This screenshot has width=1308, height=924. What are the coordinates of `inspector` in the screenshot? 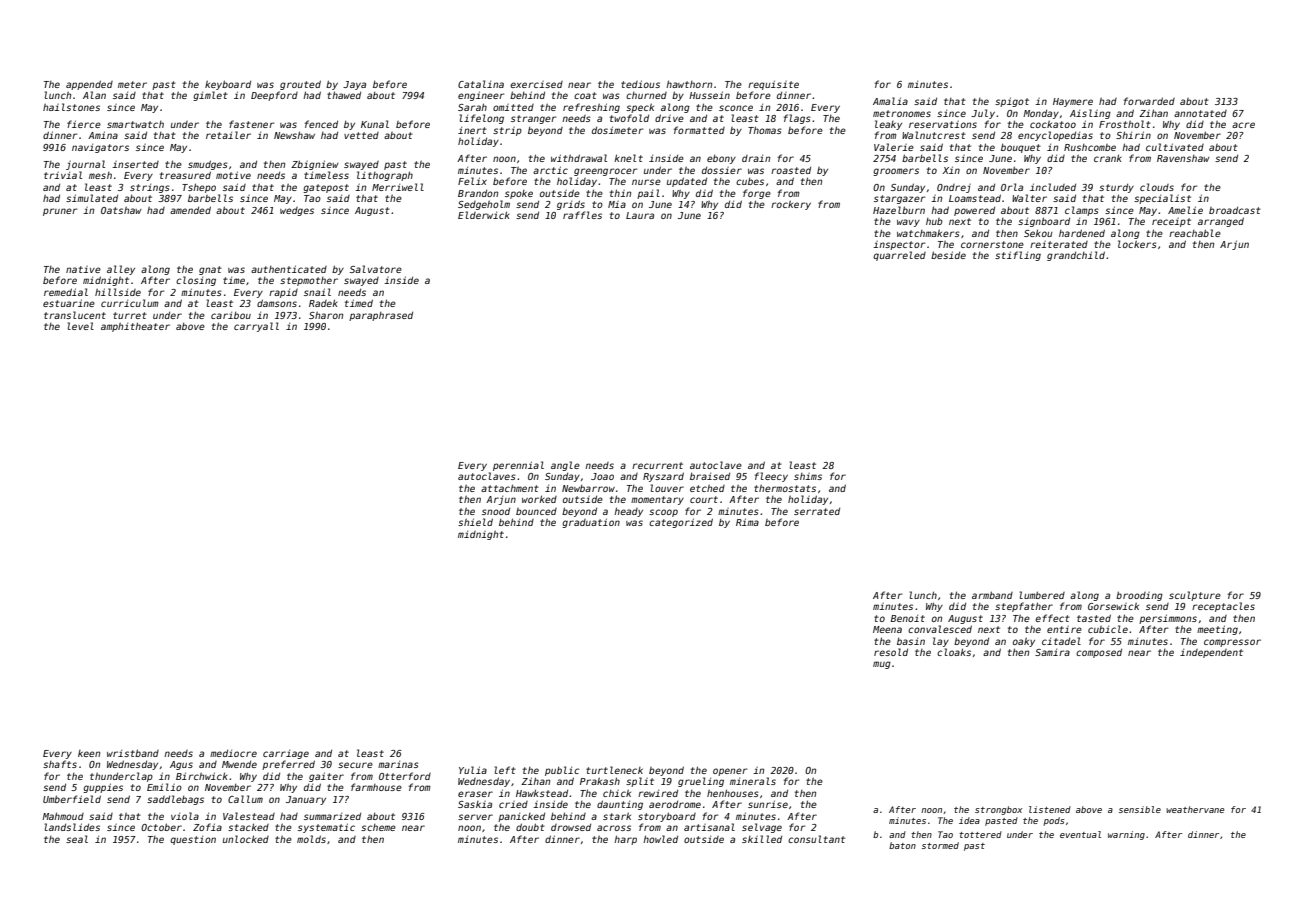 It's located at (899, 245).
